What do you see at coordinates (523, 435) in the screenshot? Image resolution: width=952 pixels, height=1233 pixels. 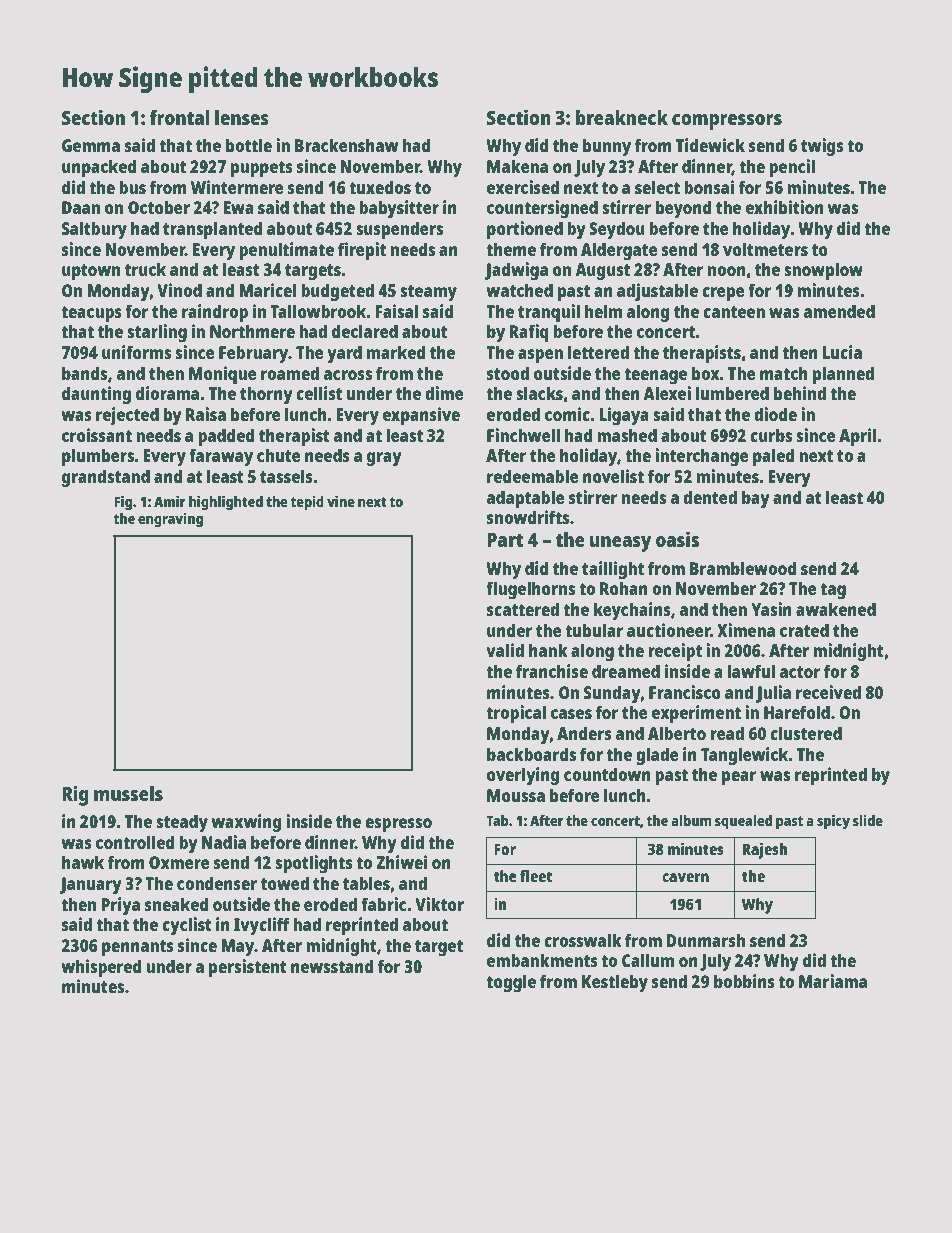 I see `Finchwell` at bounding box center [523, 435].
